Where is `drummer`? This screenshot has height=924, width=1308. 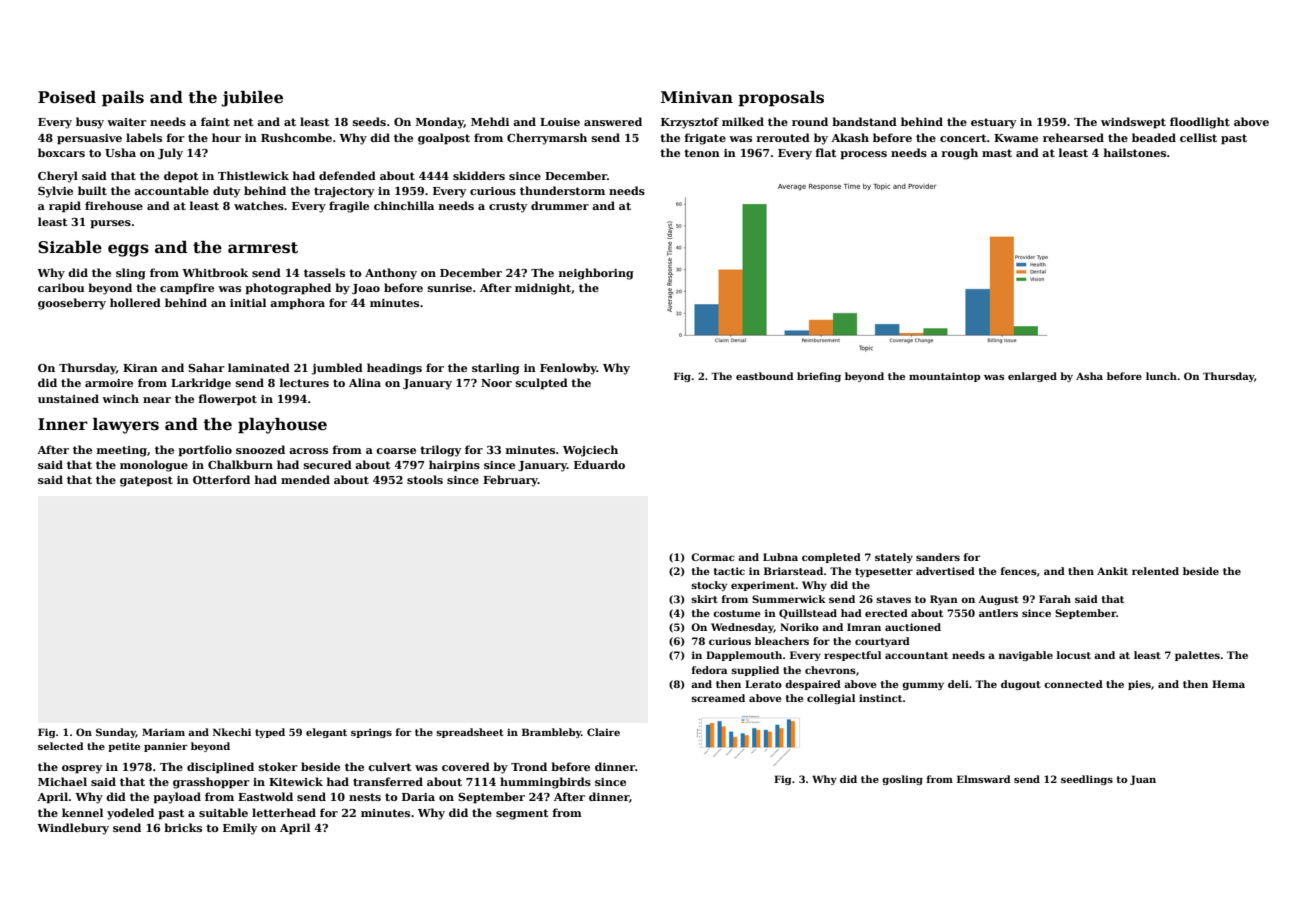
drummer is located at coordinates (560, 205).
